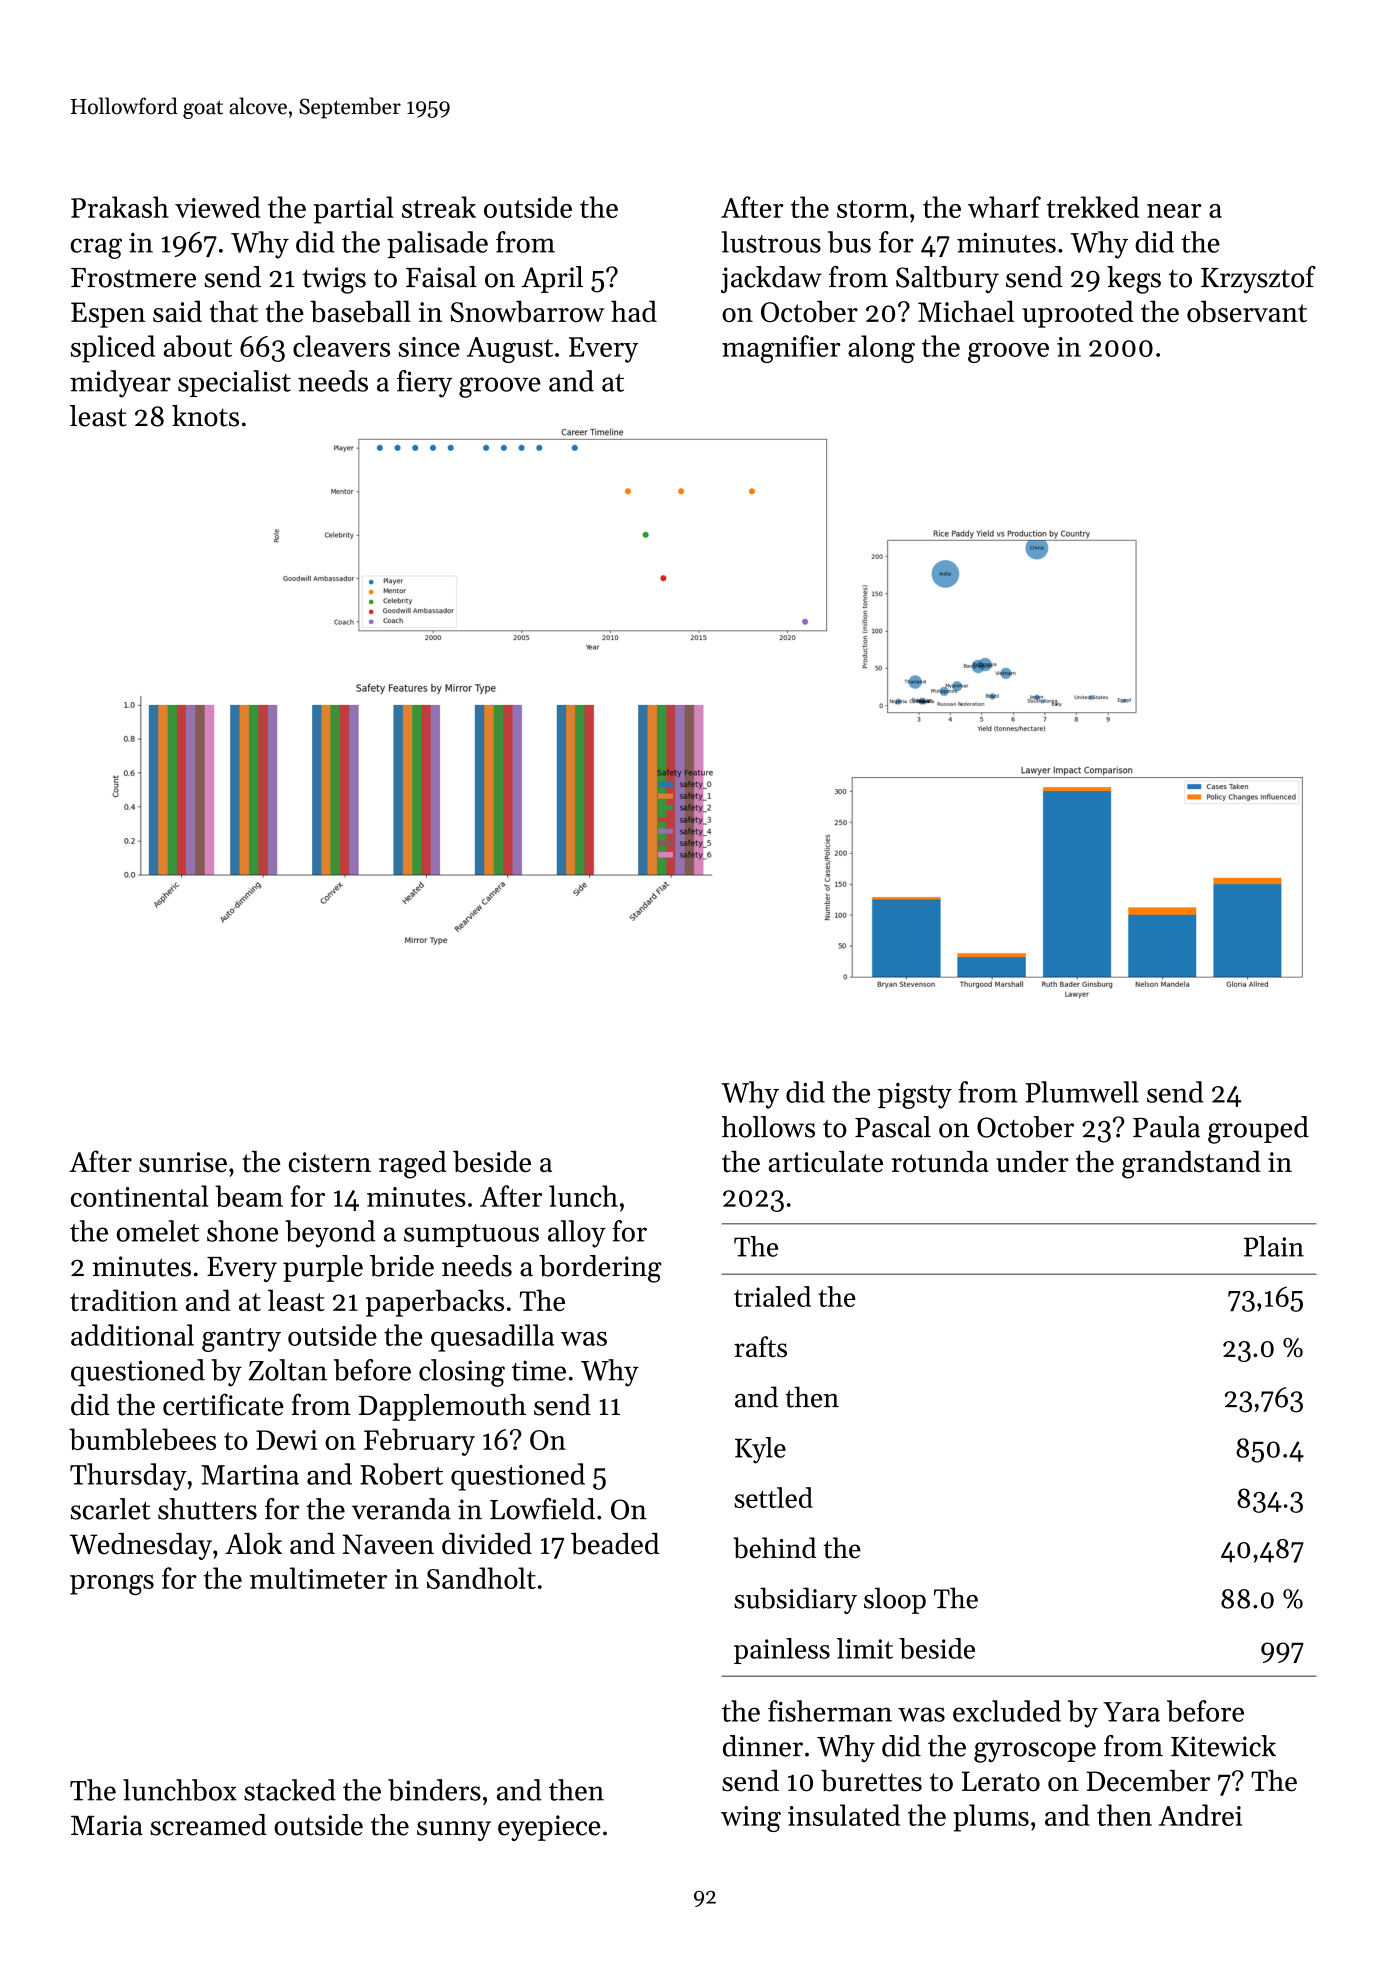  What do you see at coordinates (425, 384) in the screenshot?
I see `fiery` at bounding box center [425, 384].
